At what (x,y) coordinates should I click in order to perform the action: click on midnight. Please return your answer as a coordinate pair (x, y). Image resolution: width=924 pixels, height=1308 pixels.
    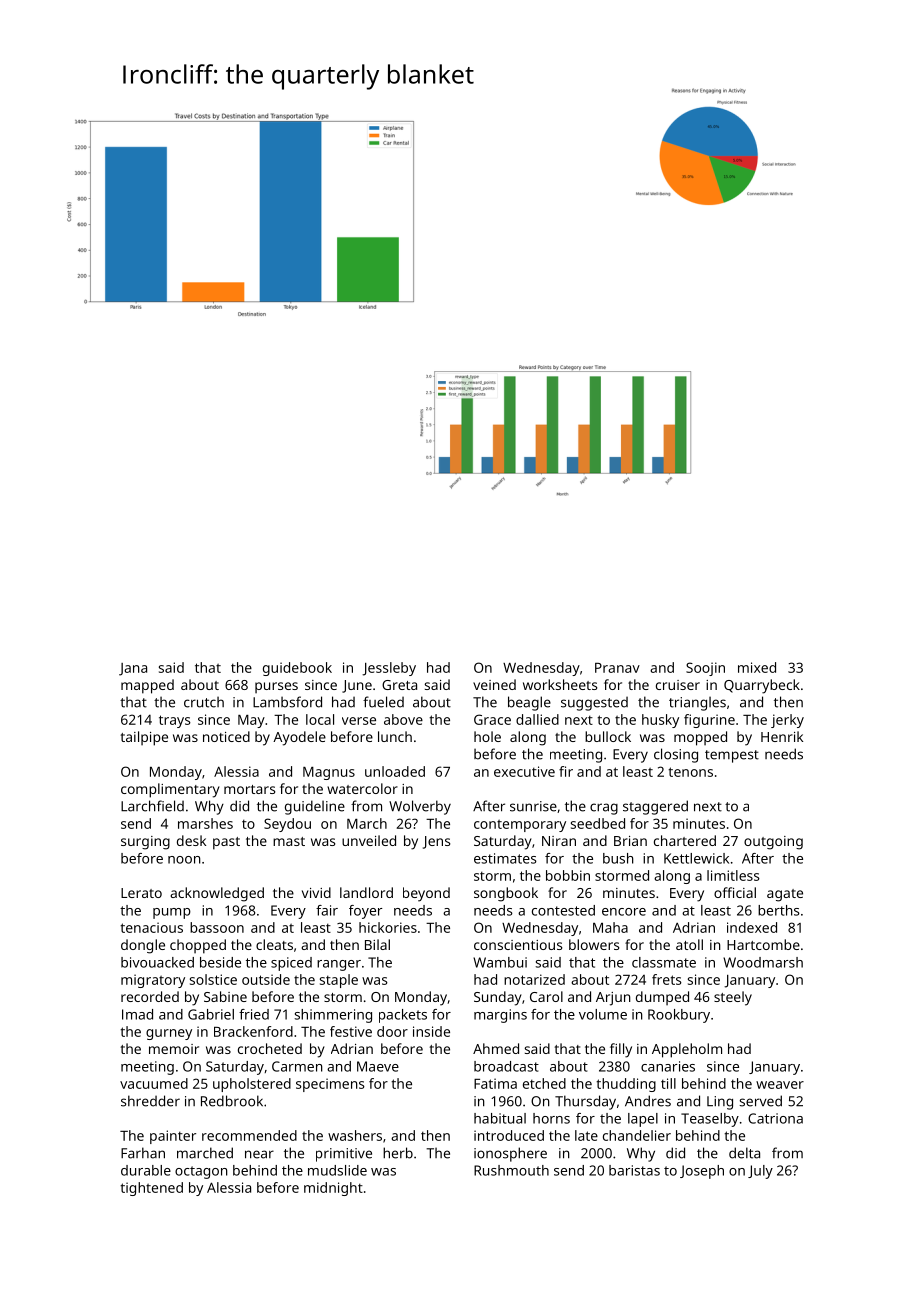
    Looking at the image, I should click on (333, 1189).
